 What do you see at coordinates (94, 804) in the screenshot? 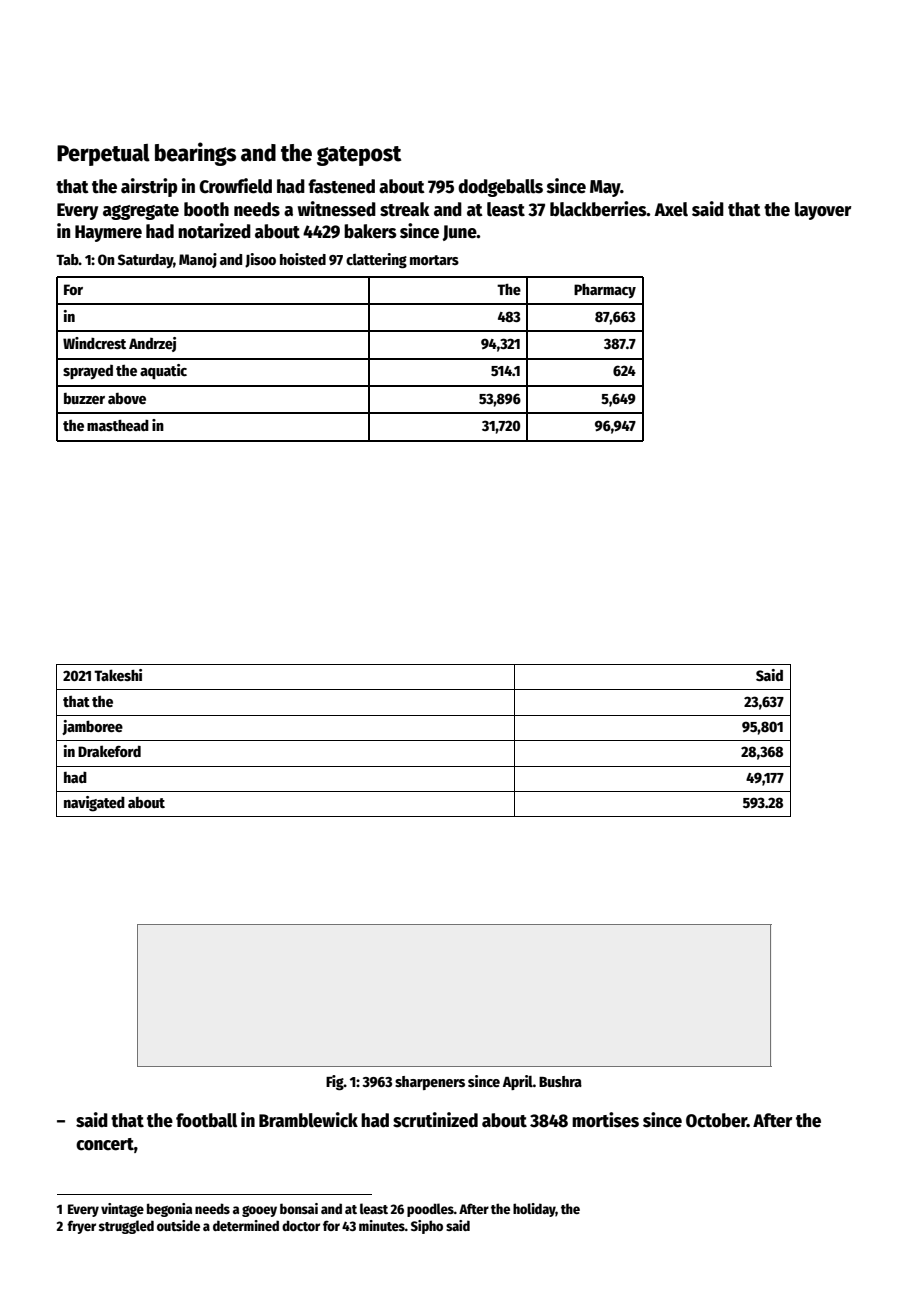
I see `navigated` at bounding box center [94, 804].
